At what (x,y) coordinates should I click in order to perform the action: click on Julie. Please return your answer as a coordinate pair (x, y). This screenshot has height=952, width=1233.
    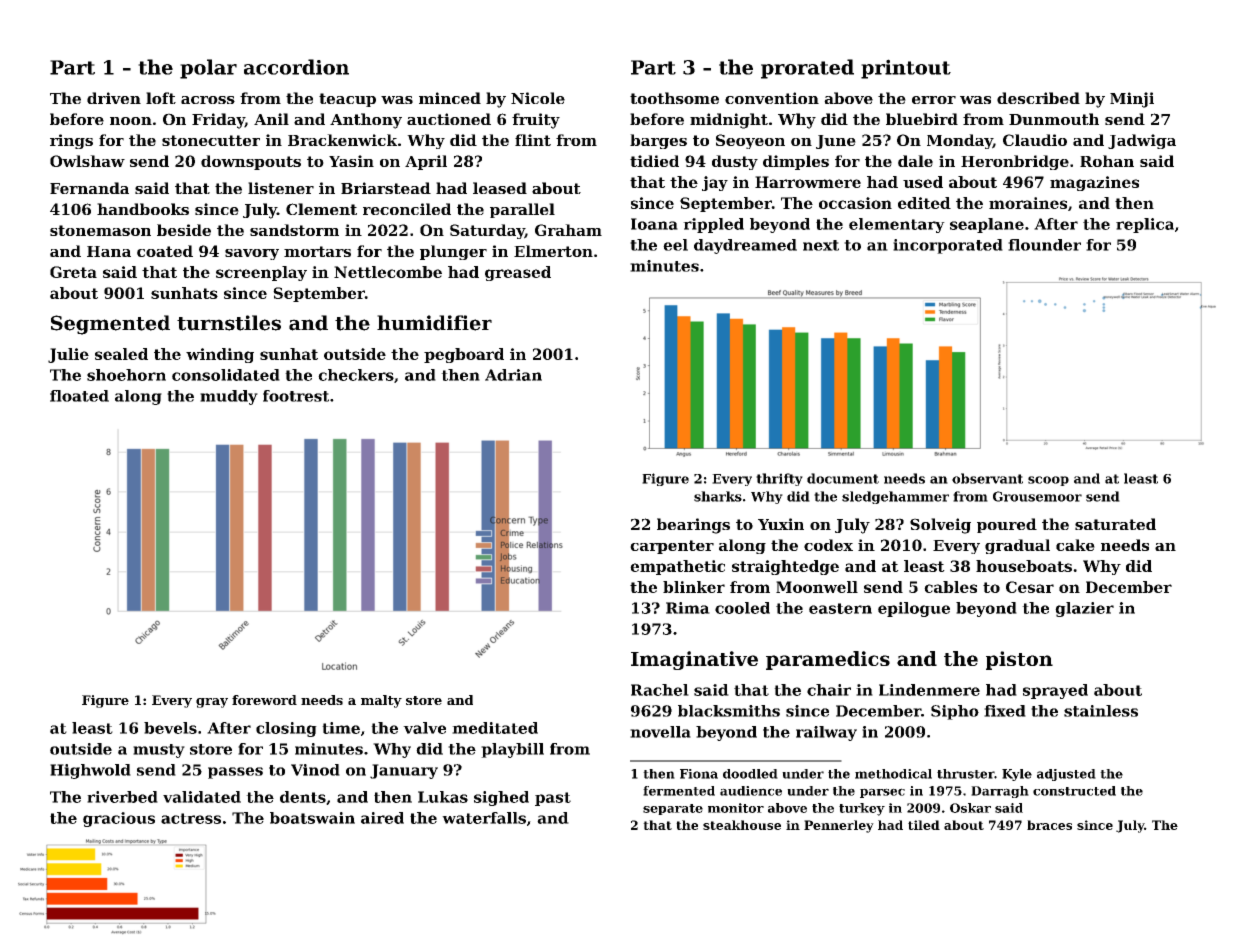
    Looking at the image, I should click on (68, 355).
